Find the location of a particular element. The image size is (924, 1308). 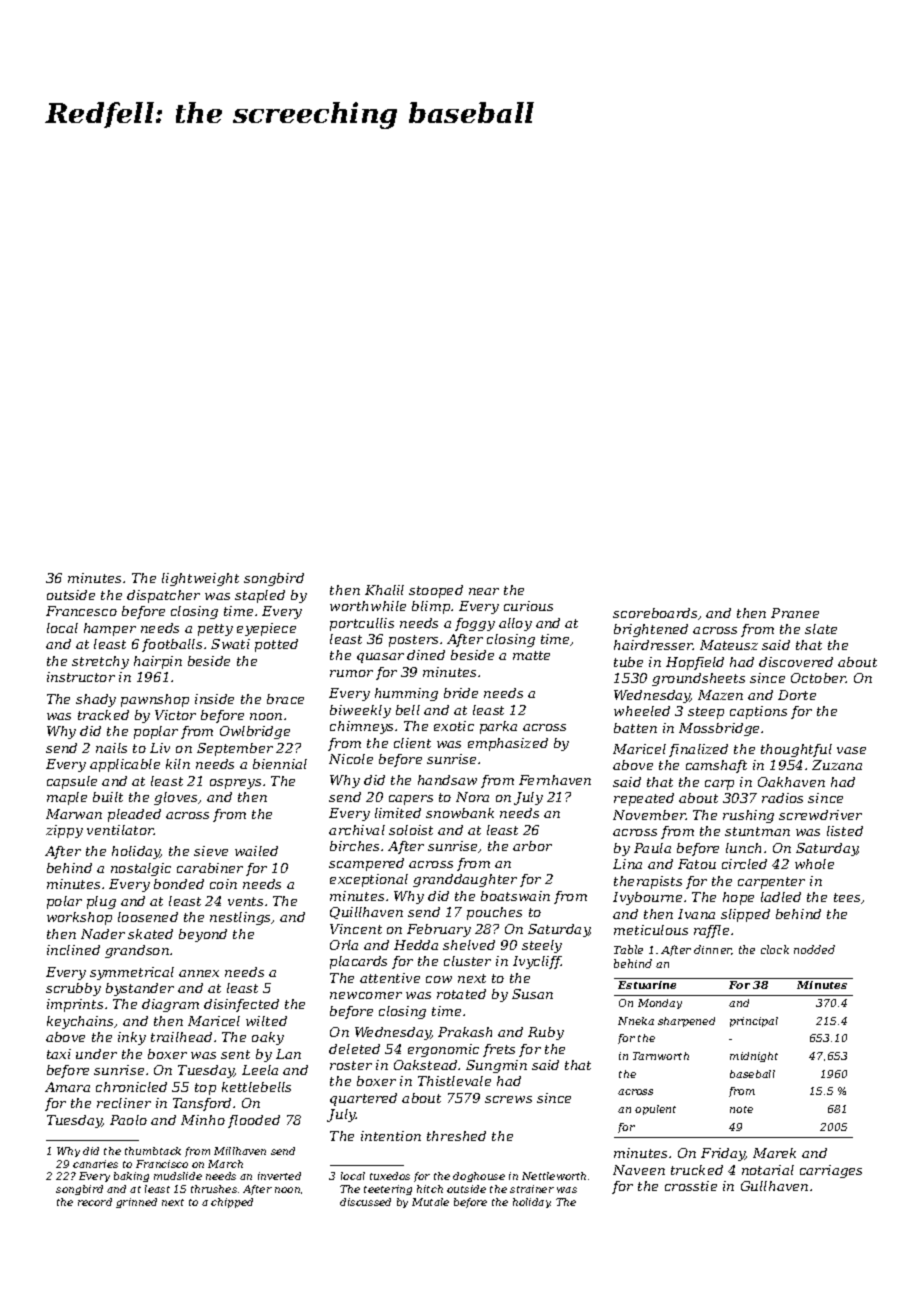

arbor is located at coordinates (532, 846).
